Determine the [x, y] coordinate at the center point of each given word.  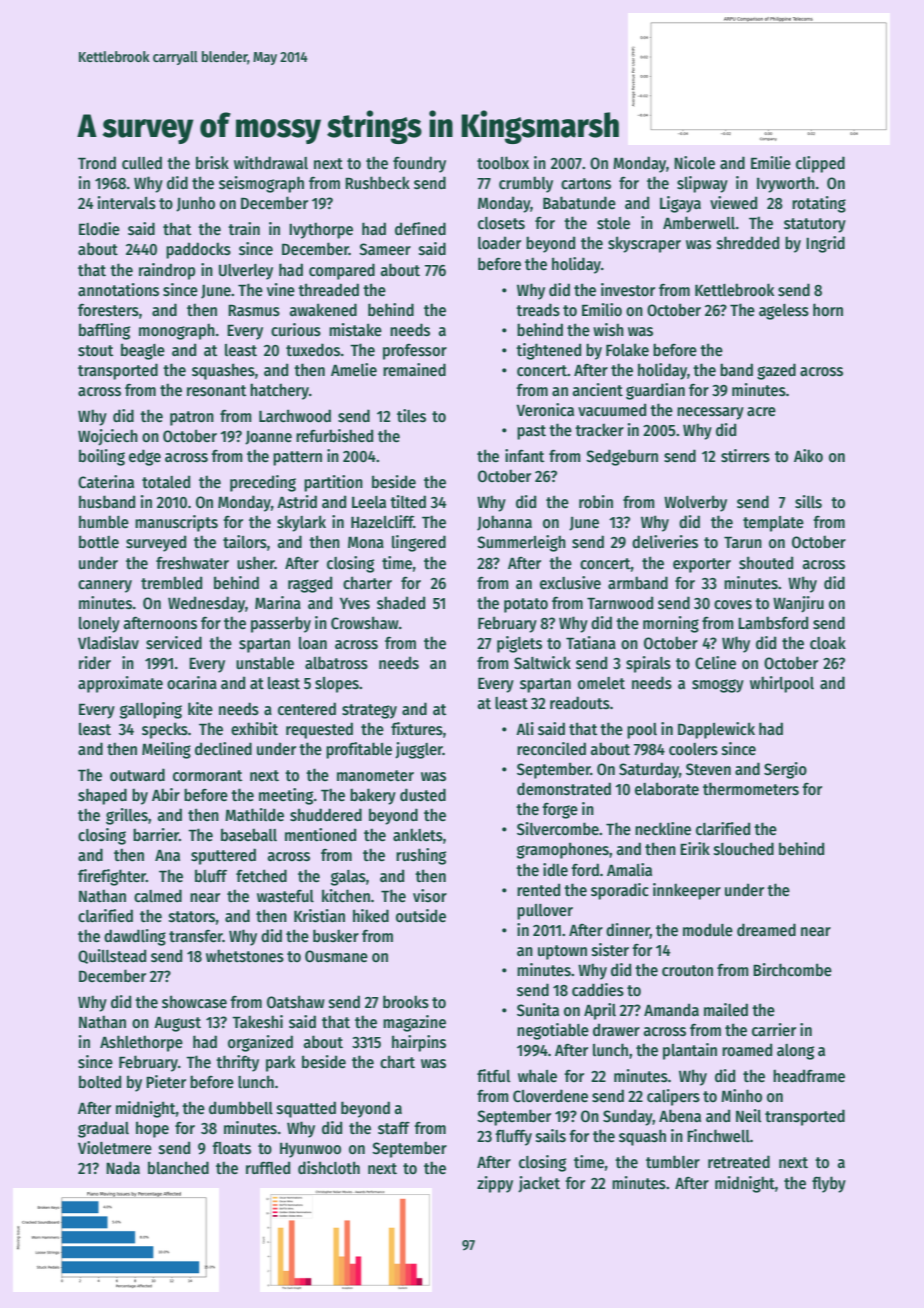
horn [828, 309]
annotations [118, 290]
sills [808, 502]
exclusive [570, 583]
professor [415, 351]
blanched [178, 1167]
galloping [151, 710]
